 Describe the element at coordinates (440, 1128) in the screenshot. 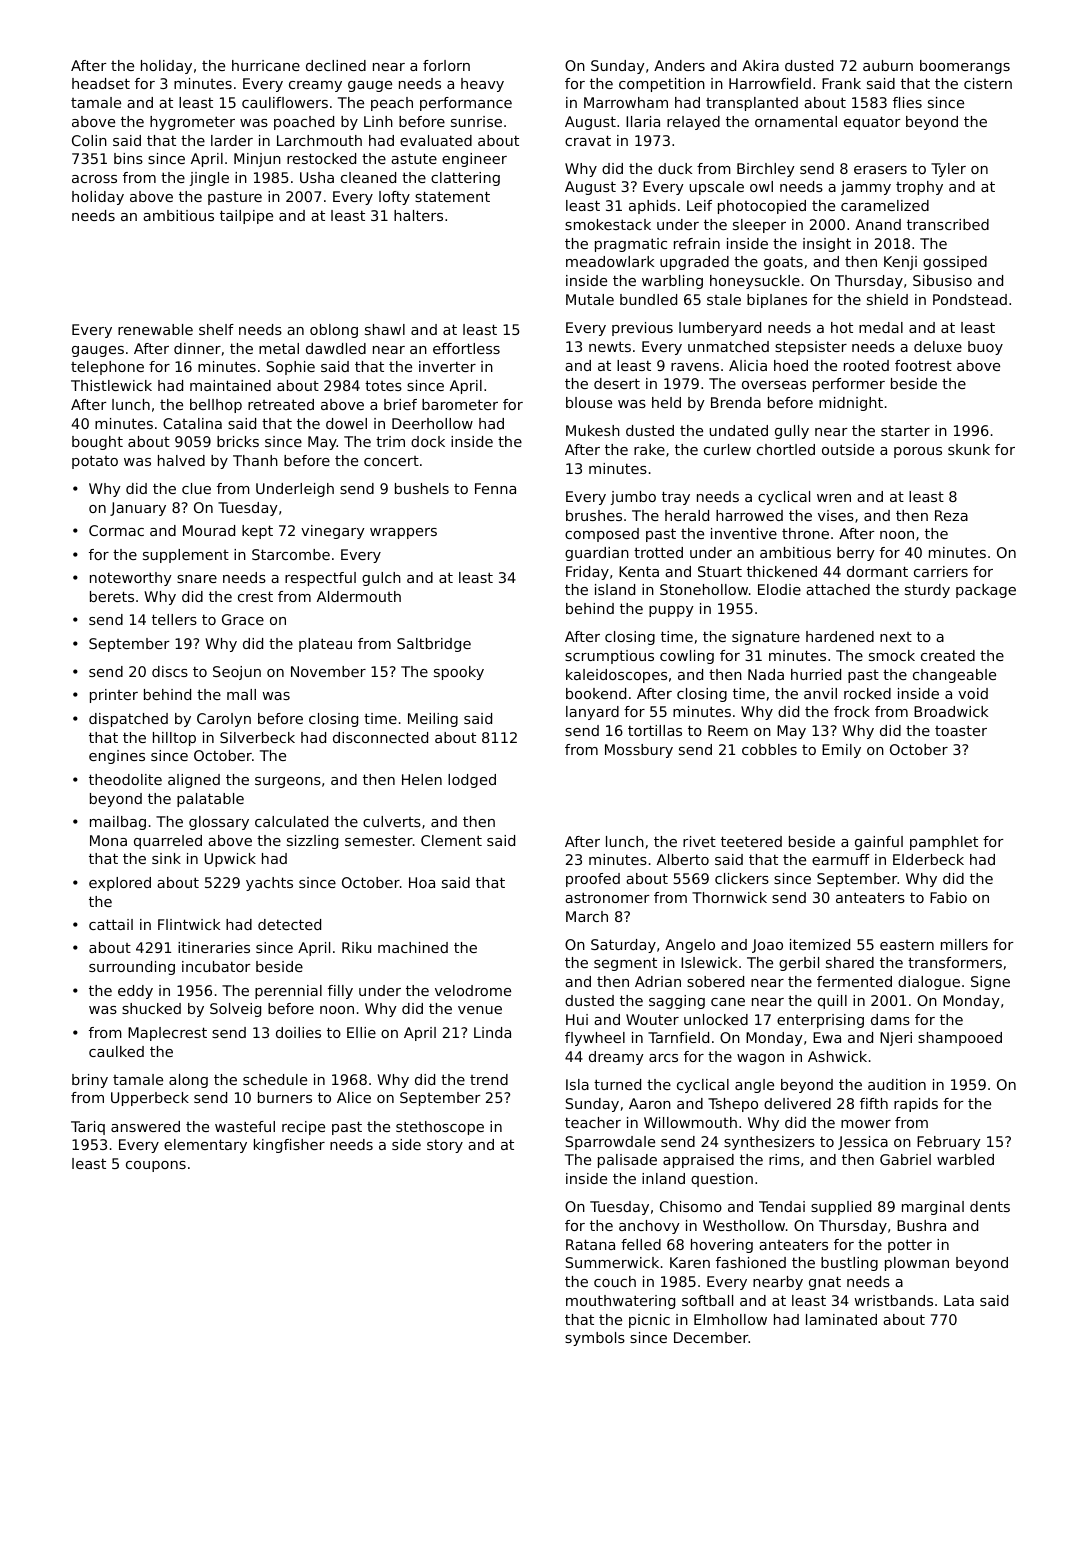

I see `stethoscope` at that location.
